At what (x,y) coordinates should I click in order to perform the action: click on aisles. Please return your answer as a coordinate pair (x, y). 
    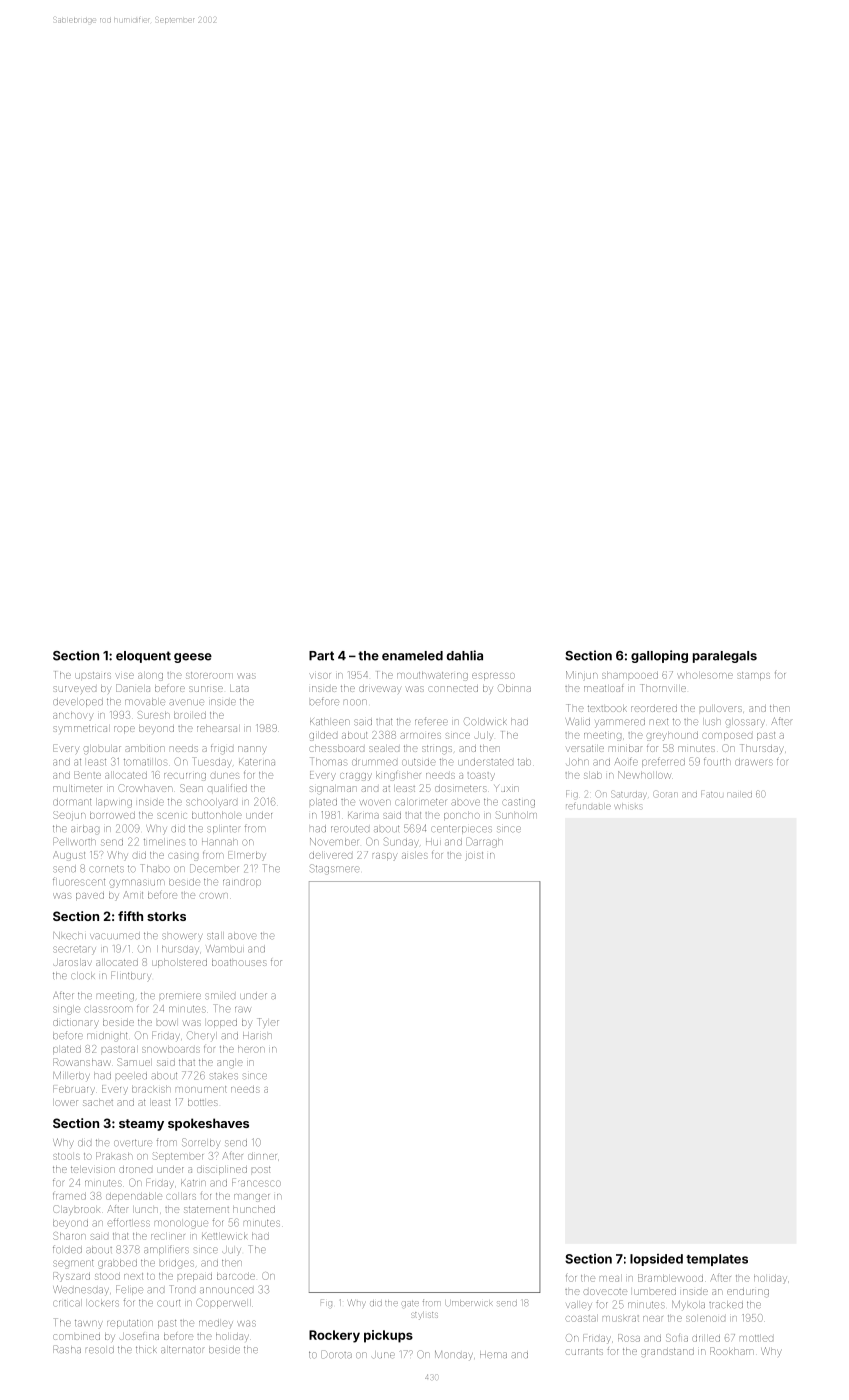
    Looking at the image, I should click on (414, 856).
